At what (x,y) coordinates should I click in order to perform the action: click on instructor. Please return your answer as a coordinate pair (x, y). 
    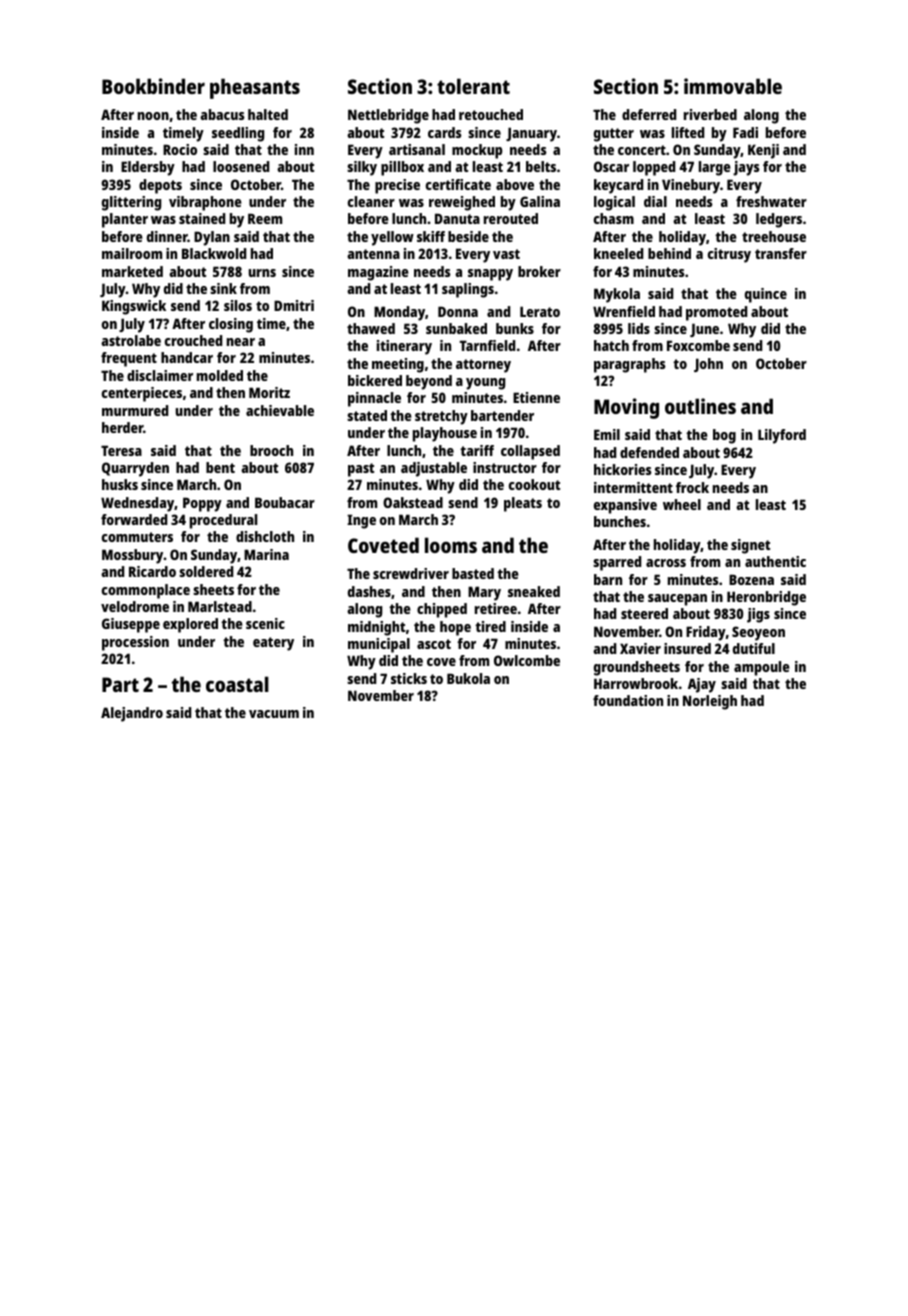
    Looking at the image, I should click on (505, 467).
